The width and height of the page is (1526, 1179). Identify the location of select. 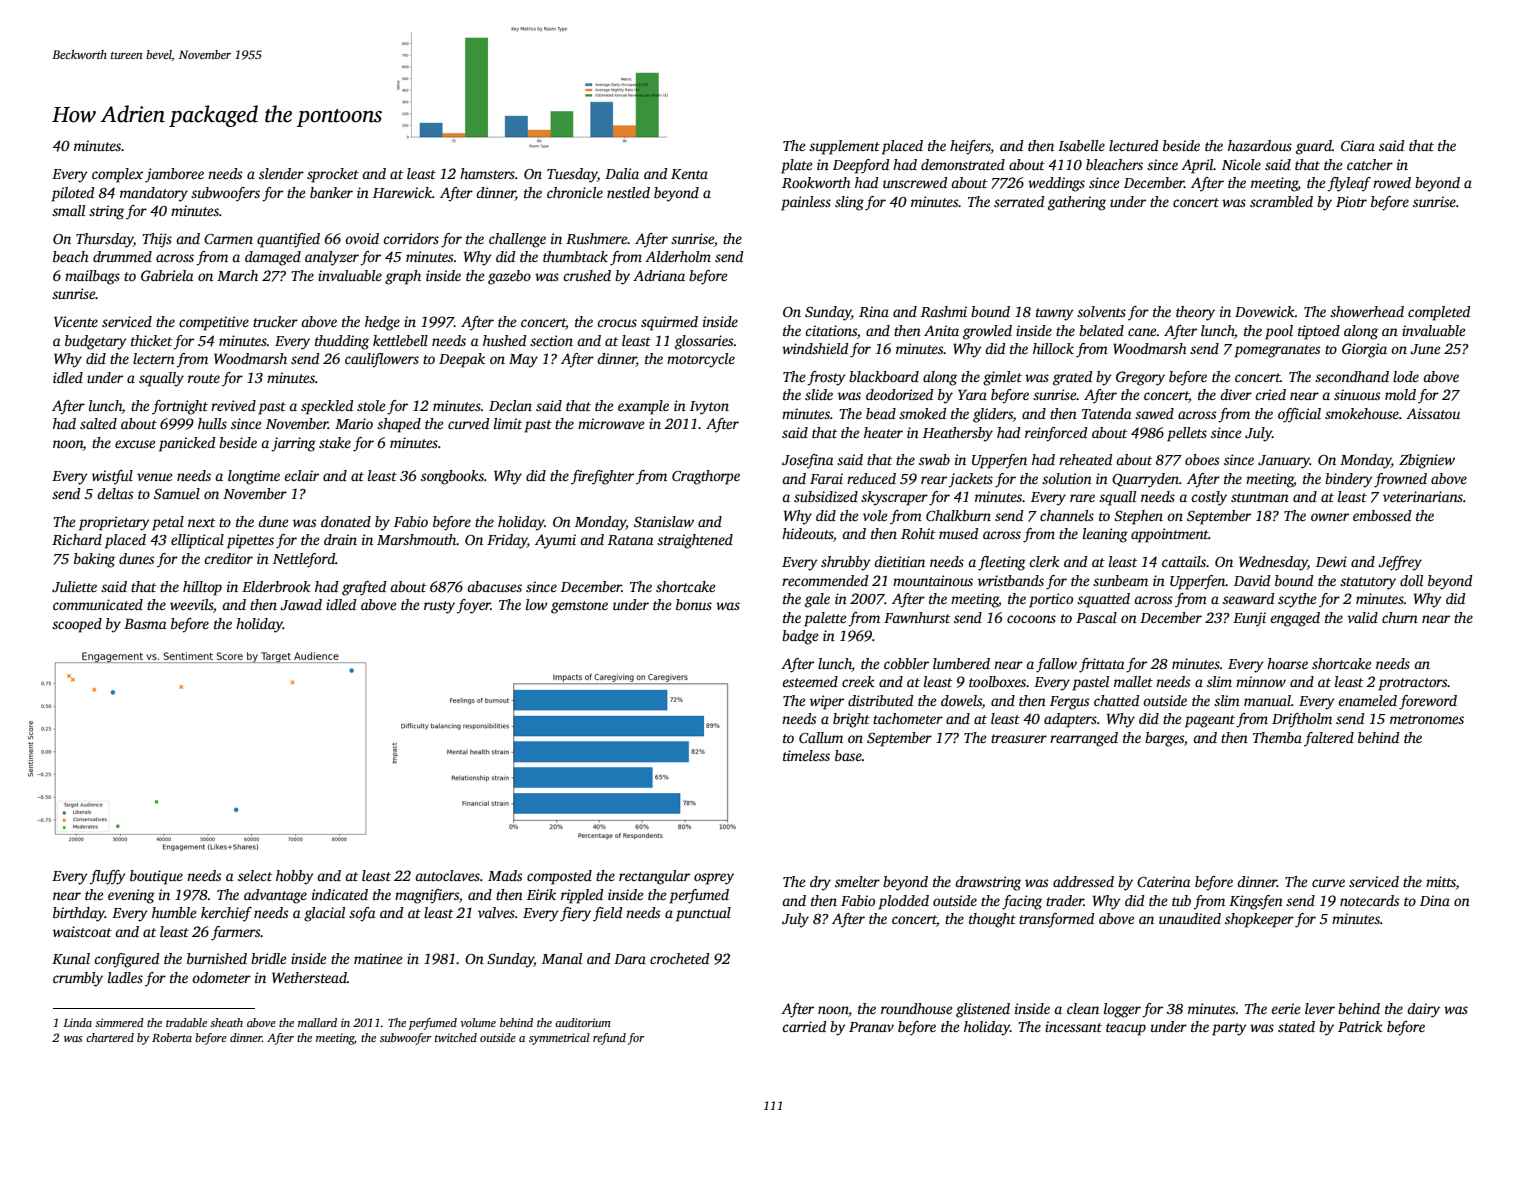
(255, 875).
